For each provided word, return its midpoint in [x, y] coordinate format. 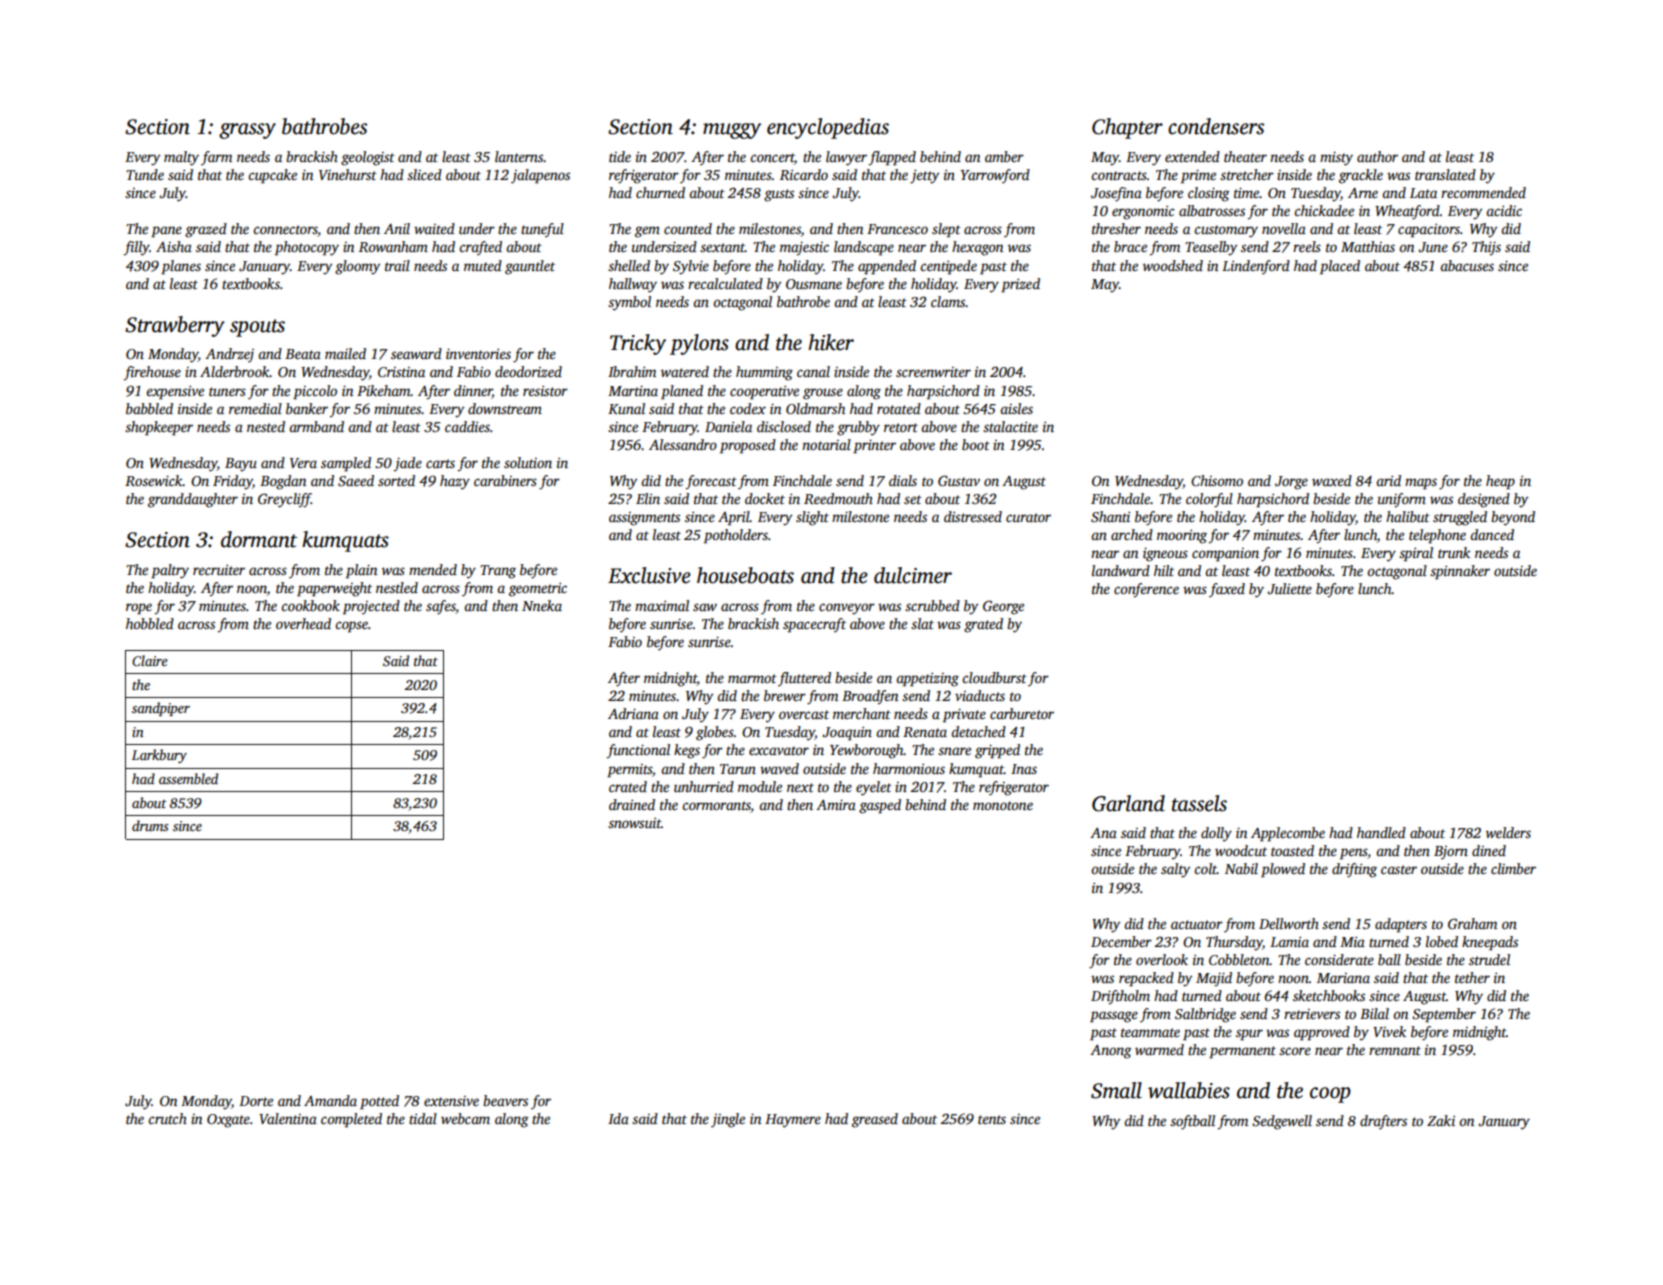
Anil [397, 228]
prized [1020, 285]
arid [1388, 480]
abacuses [1467, 265]
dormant [259, 539]
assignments [644, 519]
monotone [1003, 805]
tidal [423, 1118]
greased [875, 1120]
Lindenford [1256, 267]
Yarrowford [995, 176]
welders [1508, 832]
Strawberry [175, 326]
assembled [188, 778]
